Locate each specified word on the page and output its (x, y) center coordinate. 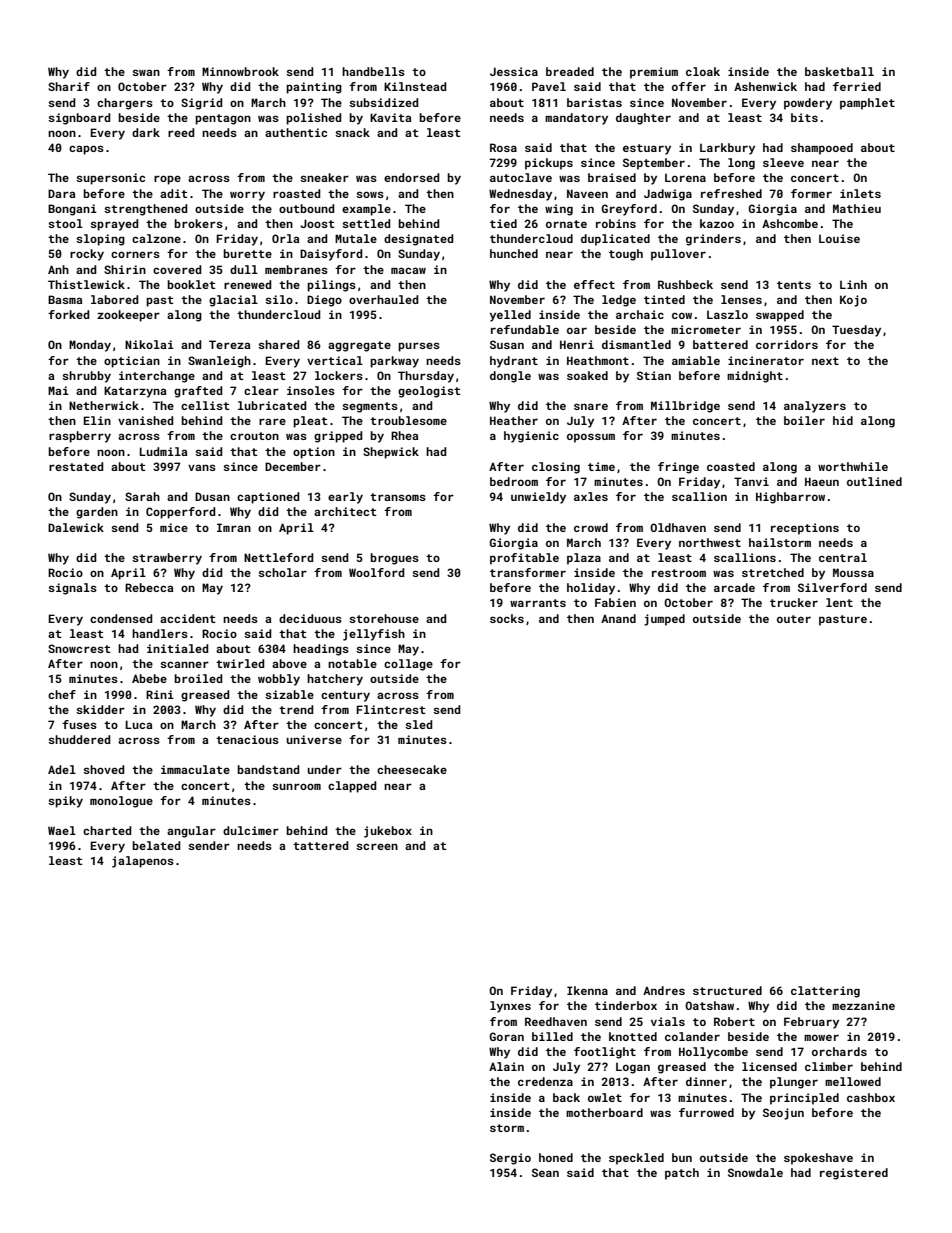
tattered (321, 845)
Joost (317, 223)
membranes (296, 269)
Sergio (510, 1159)
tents (794, 285)
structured (727, 990)
